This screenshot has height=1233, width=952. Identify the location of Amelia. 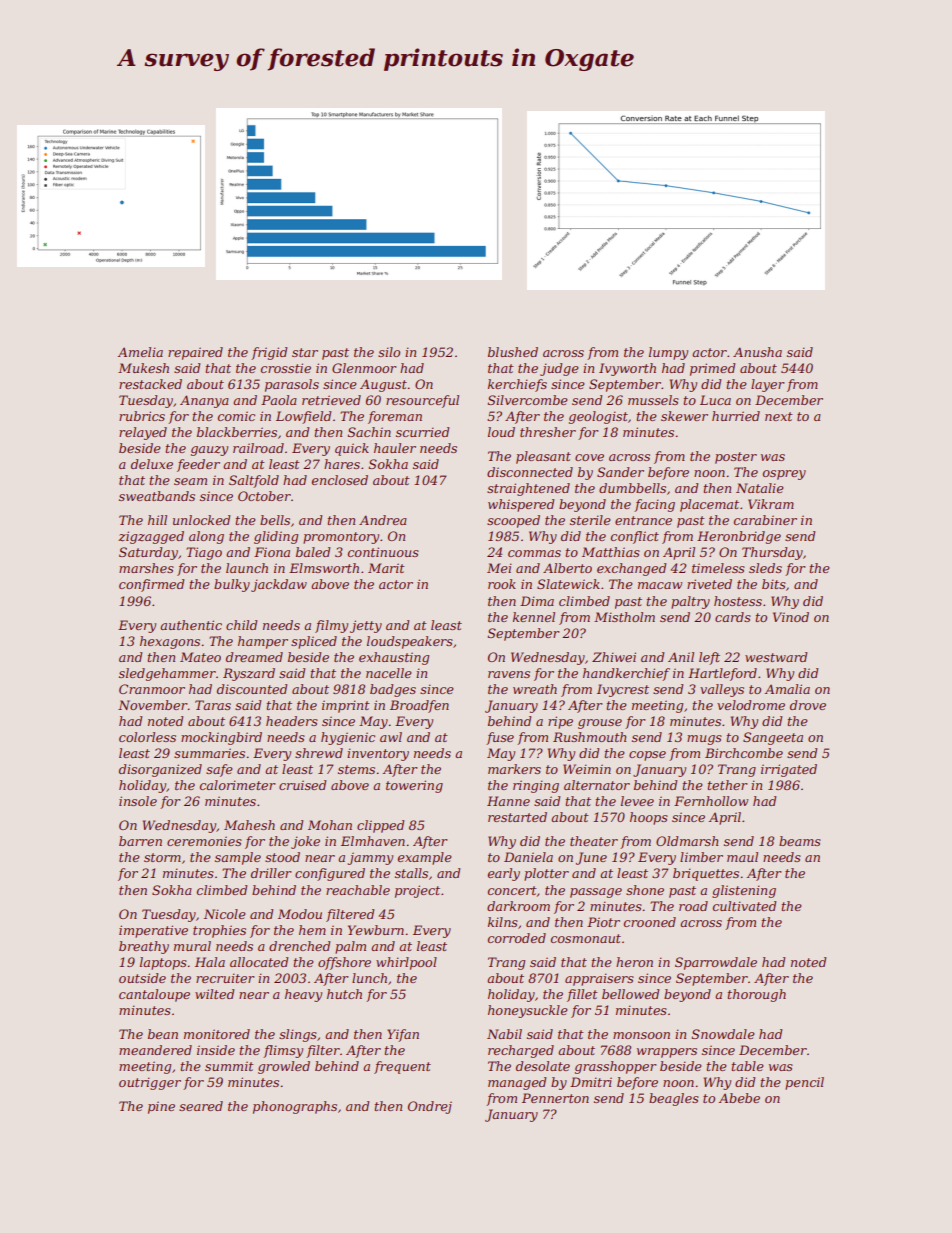
(140, 352).
